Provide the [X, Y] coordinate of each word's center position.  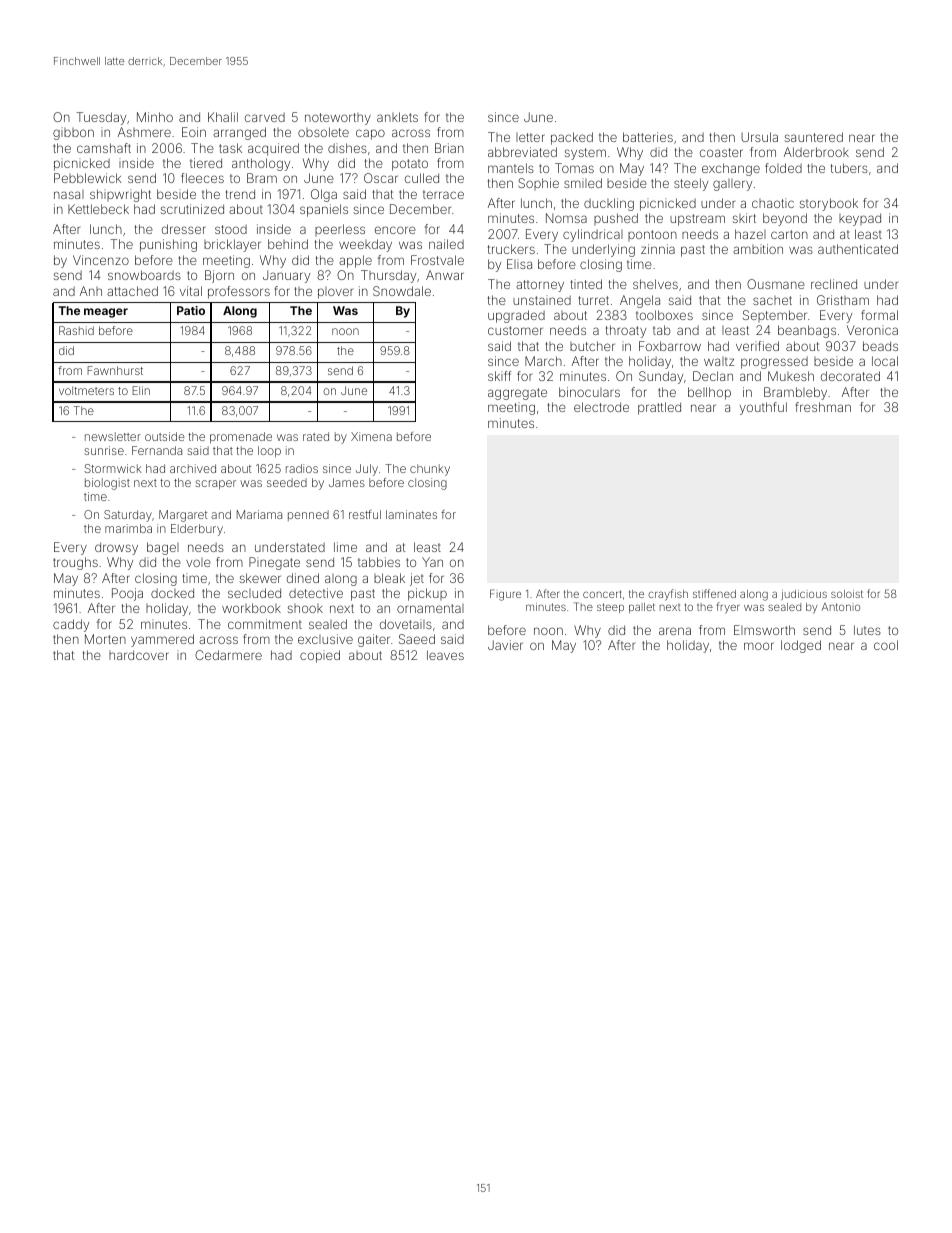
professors [239, 292]
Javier [505, 645]
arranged [239, 133]
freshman [823, 407]
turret [593, 300]
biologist [107, 484]
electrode [601, 407]
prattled [659, 408]
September [775, 316]
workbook [251, 608]
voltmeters [86, 390]
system [585, 154]
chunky [430, 470]
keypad [860, 219]
